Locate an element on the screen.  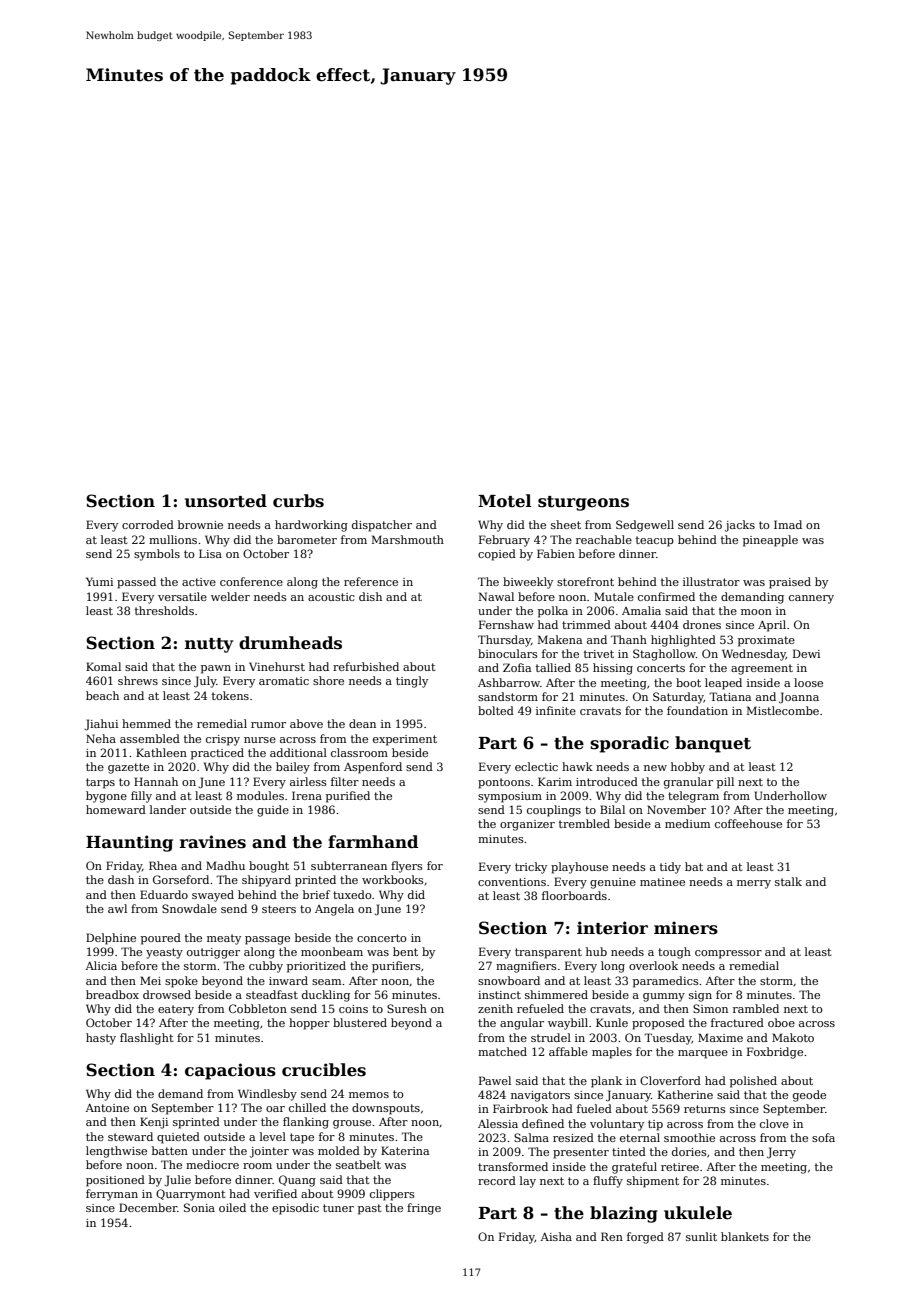
pontoons is located at coordinates (504, 783).
